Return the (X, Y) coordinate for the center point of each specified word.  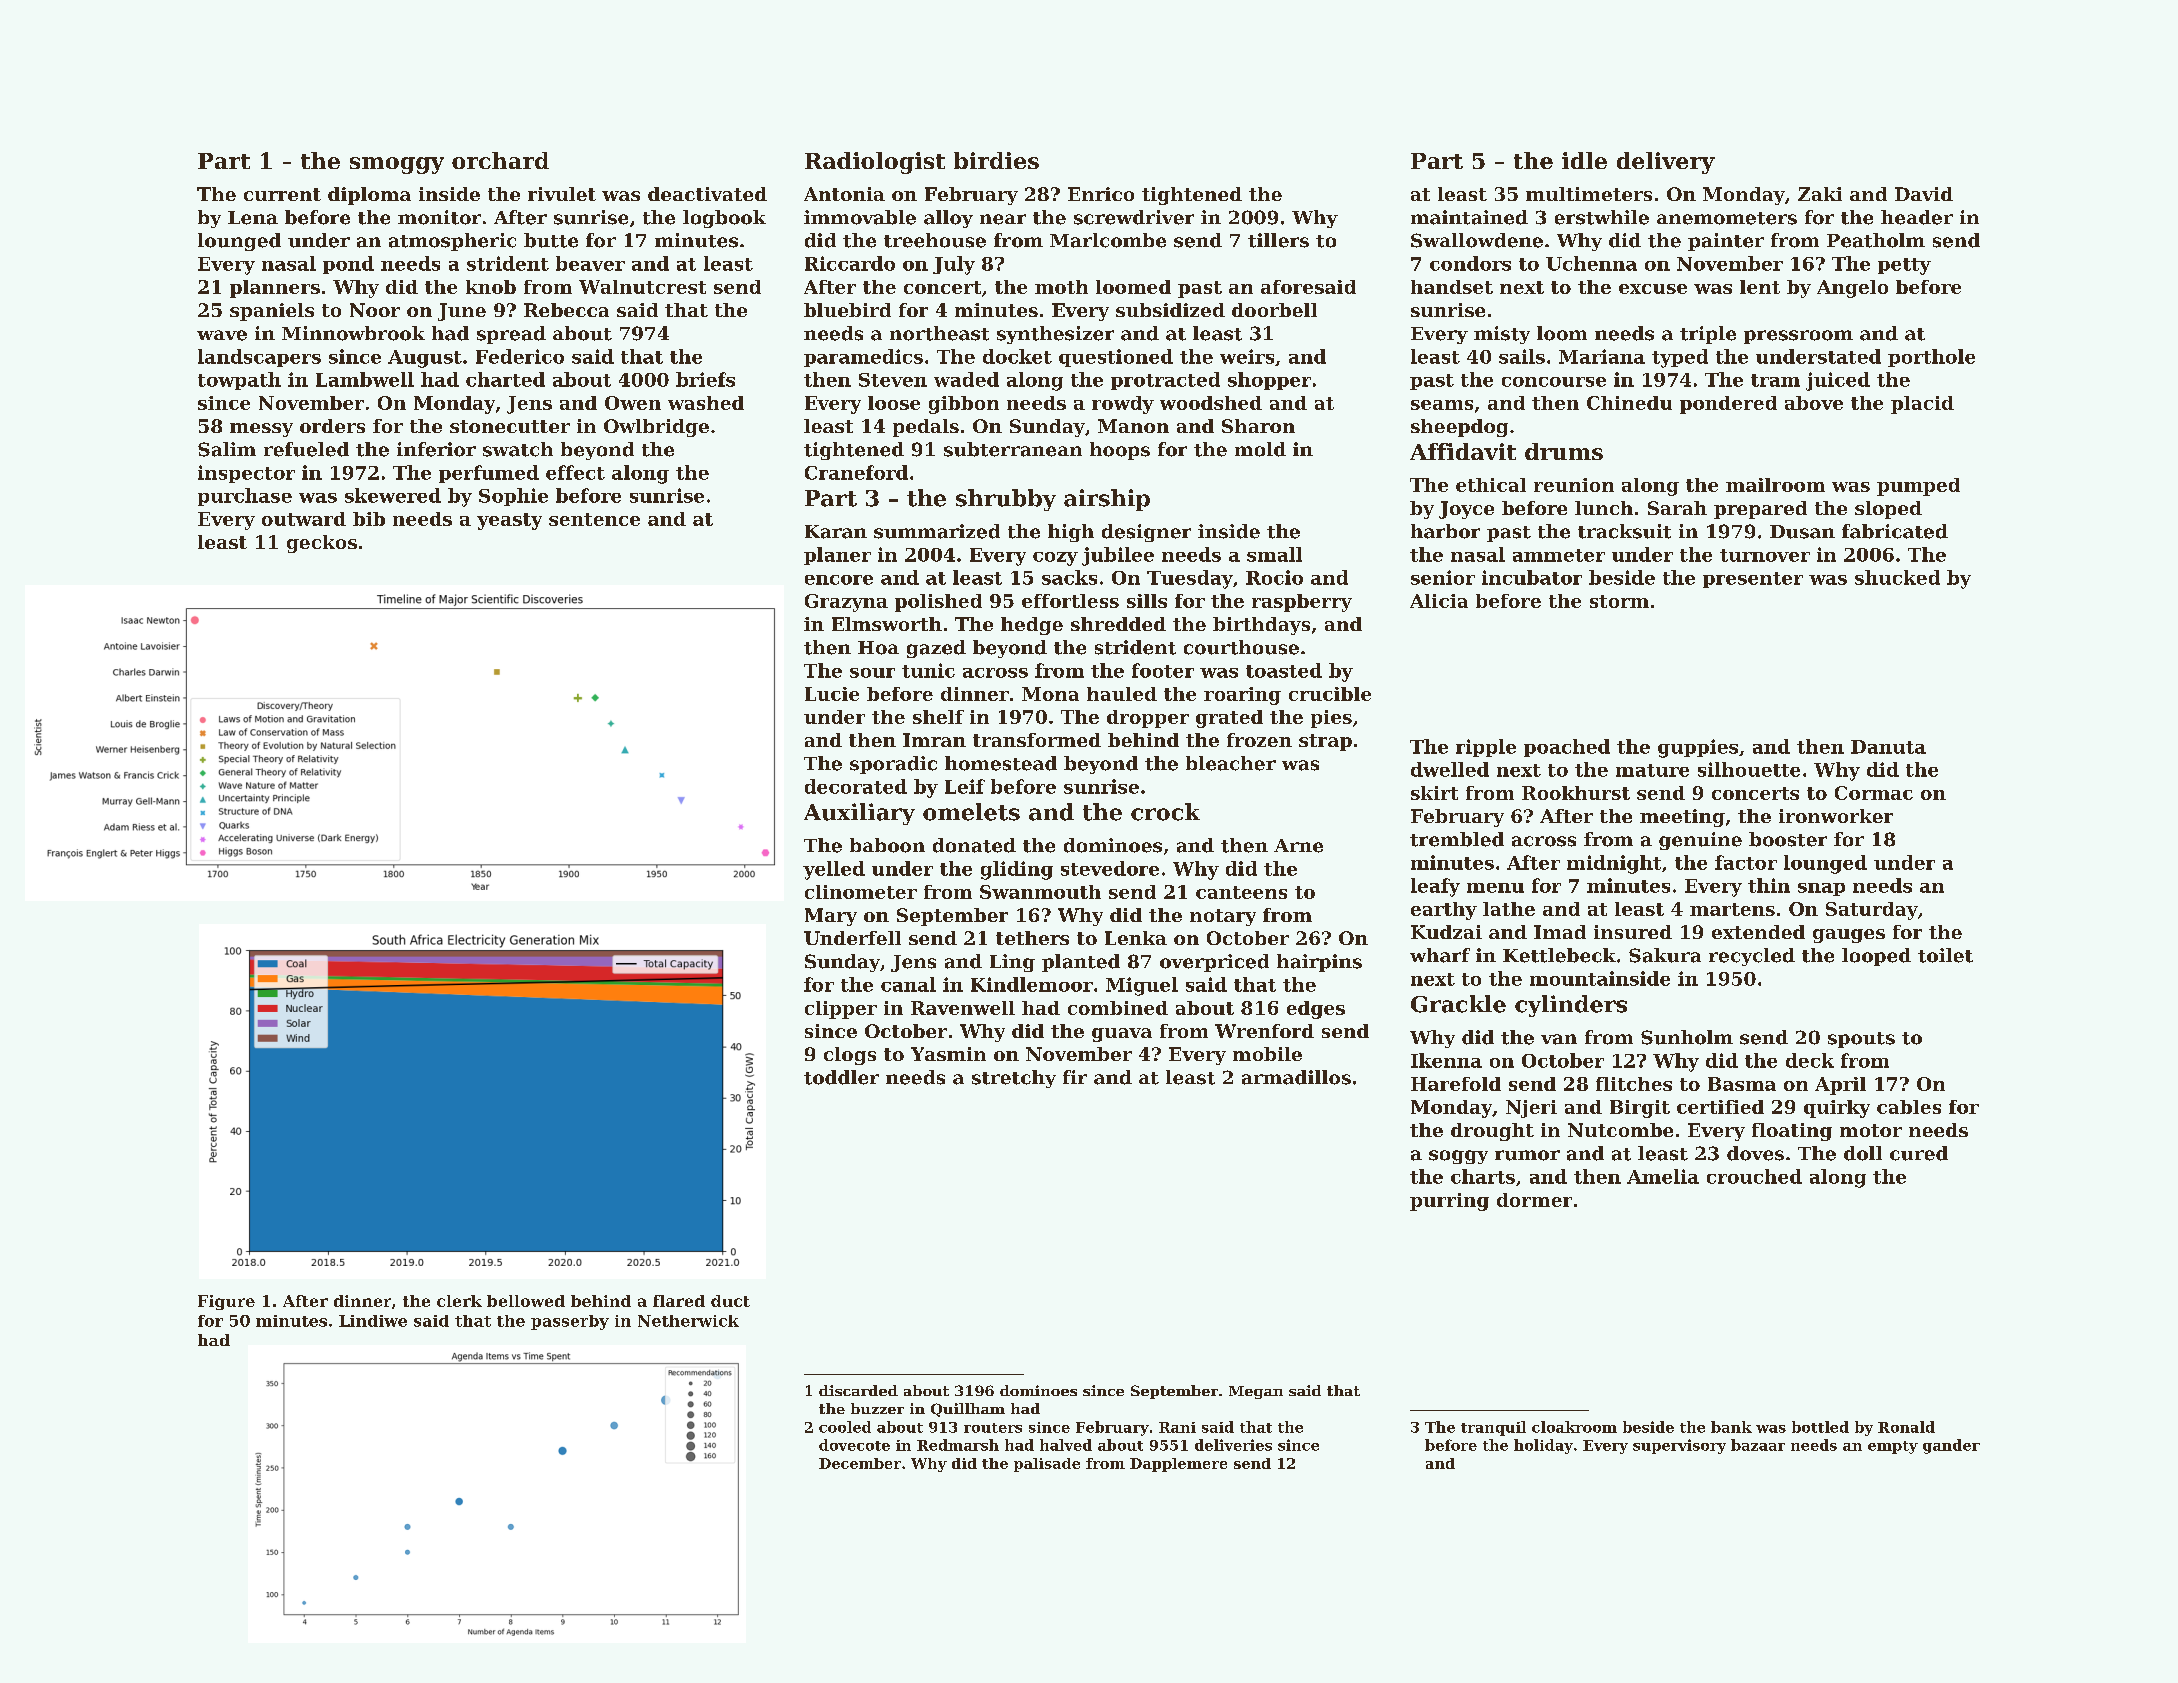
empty (1893, 1447)
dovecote (854, 1445)
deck (1810, 1060)
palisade (1047, 1465)
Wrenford (1264, 1031)
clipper (841, 1010)
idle (1584, 160)
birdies (996, 160)
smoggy (397, 165)
